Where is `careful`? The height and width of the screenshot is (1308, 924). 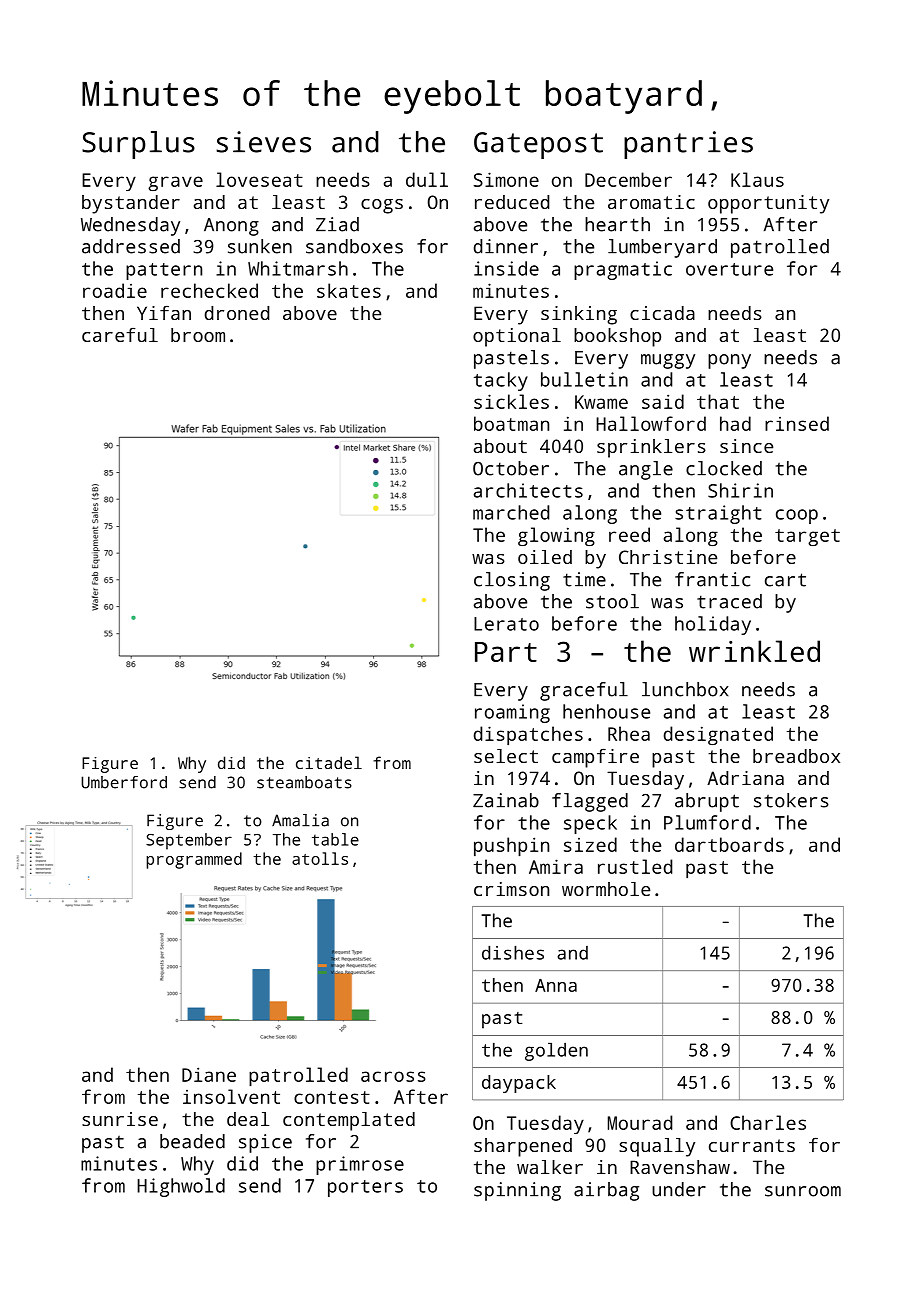 careful is located at coordinates (120, 335).
